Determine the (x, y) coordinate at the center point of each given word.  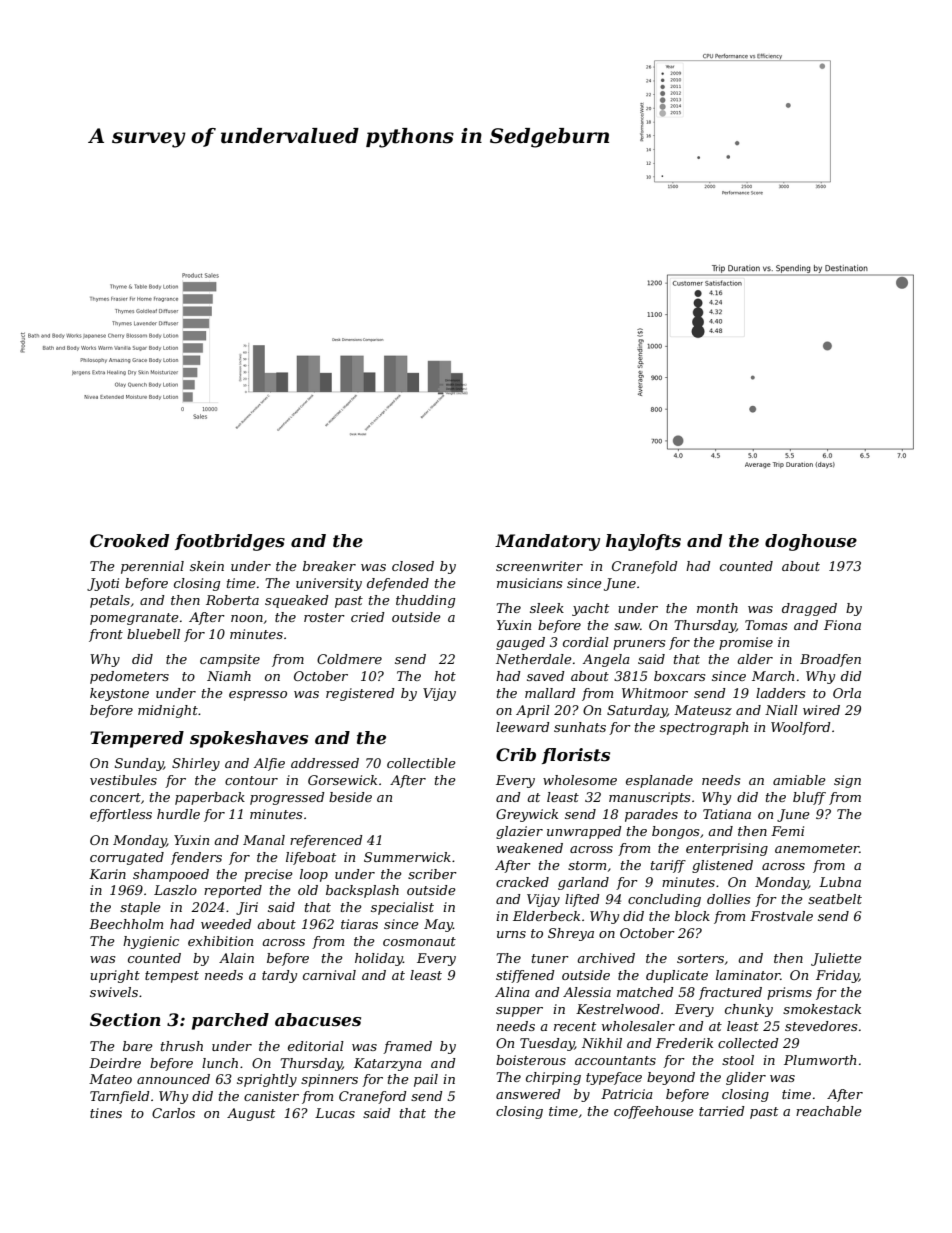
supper (519, 1012)
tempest (172, 977)
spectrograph (704, 728)
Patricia (627, 1094)
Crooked (129, 540)
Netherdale (534, 659)
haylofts (643, 542)
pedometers (129, 677)
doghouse (811, 542)
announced (173, 1079)
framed (407, 1047)
